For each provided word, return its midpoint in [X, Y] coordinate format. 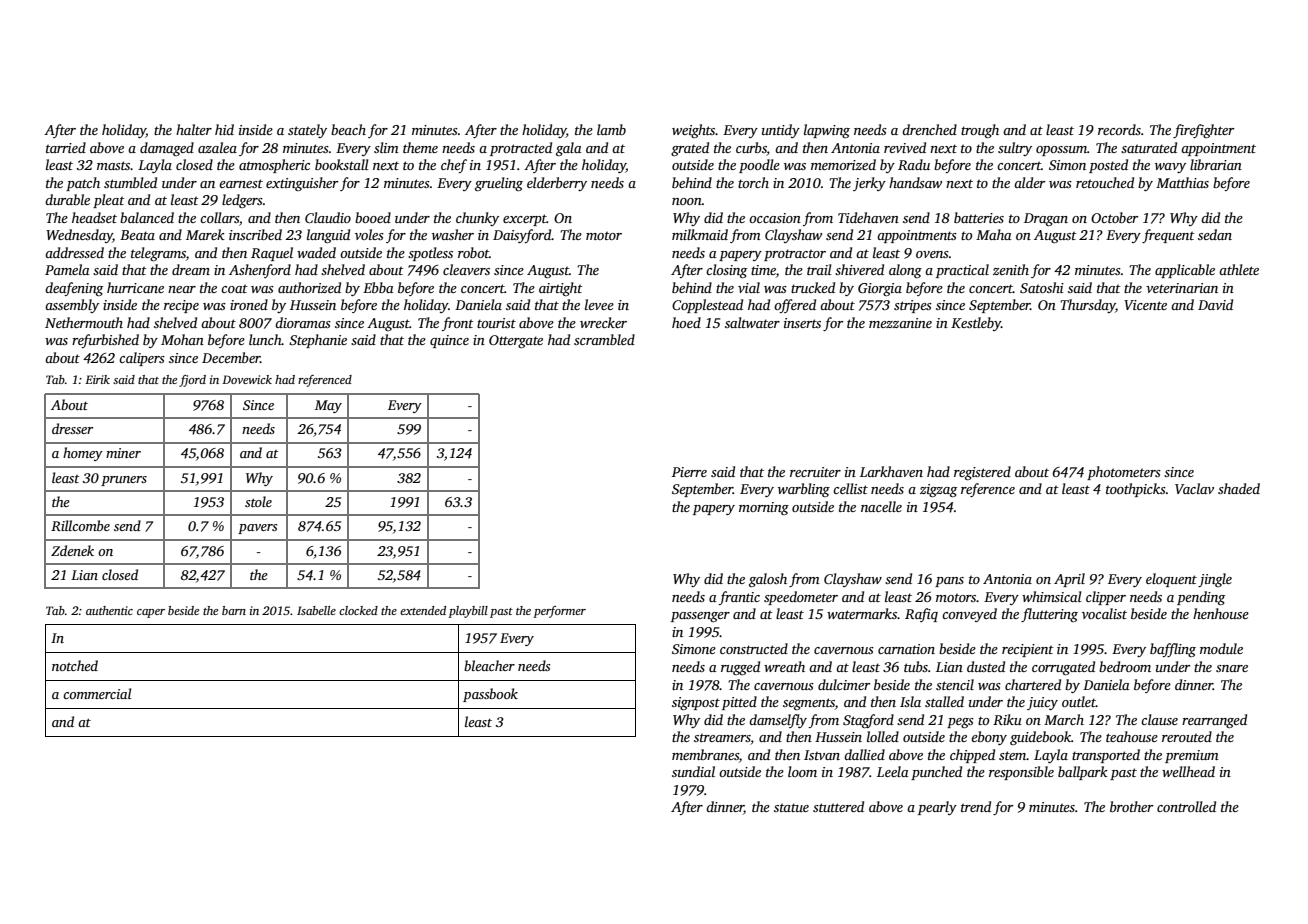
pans [949, 582]
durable [67, 199]
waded [316, 252]
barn [234, 610]
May [328, 406]
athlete [1239, 269]
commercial [97, 693]
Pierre [689, 472]
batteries [979, 217]
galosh [768, 580]
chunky [477, 219]
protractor [795, 255]
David [1215, 304]
